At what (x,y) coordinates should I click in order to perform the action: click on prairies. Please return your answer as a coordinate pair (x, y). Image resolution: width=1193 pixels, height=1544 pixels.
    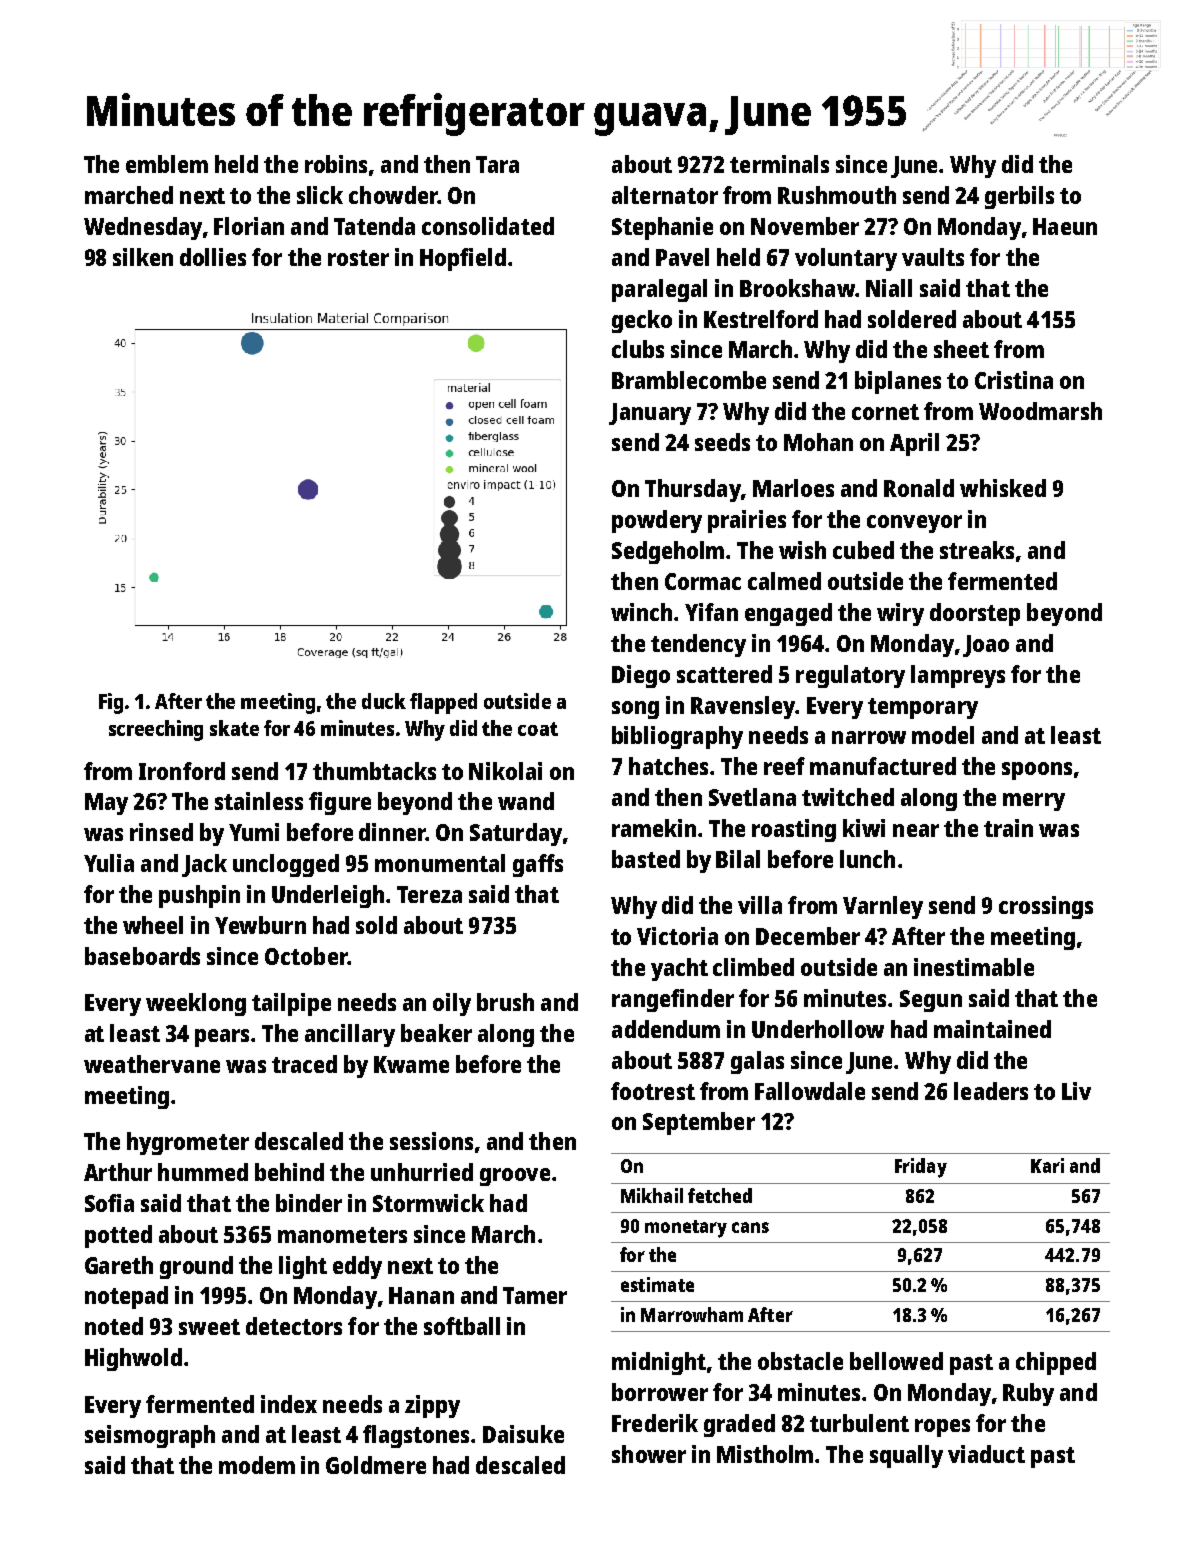
    Looking at the image, I should click on (747, 521).
